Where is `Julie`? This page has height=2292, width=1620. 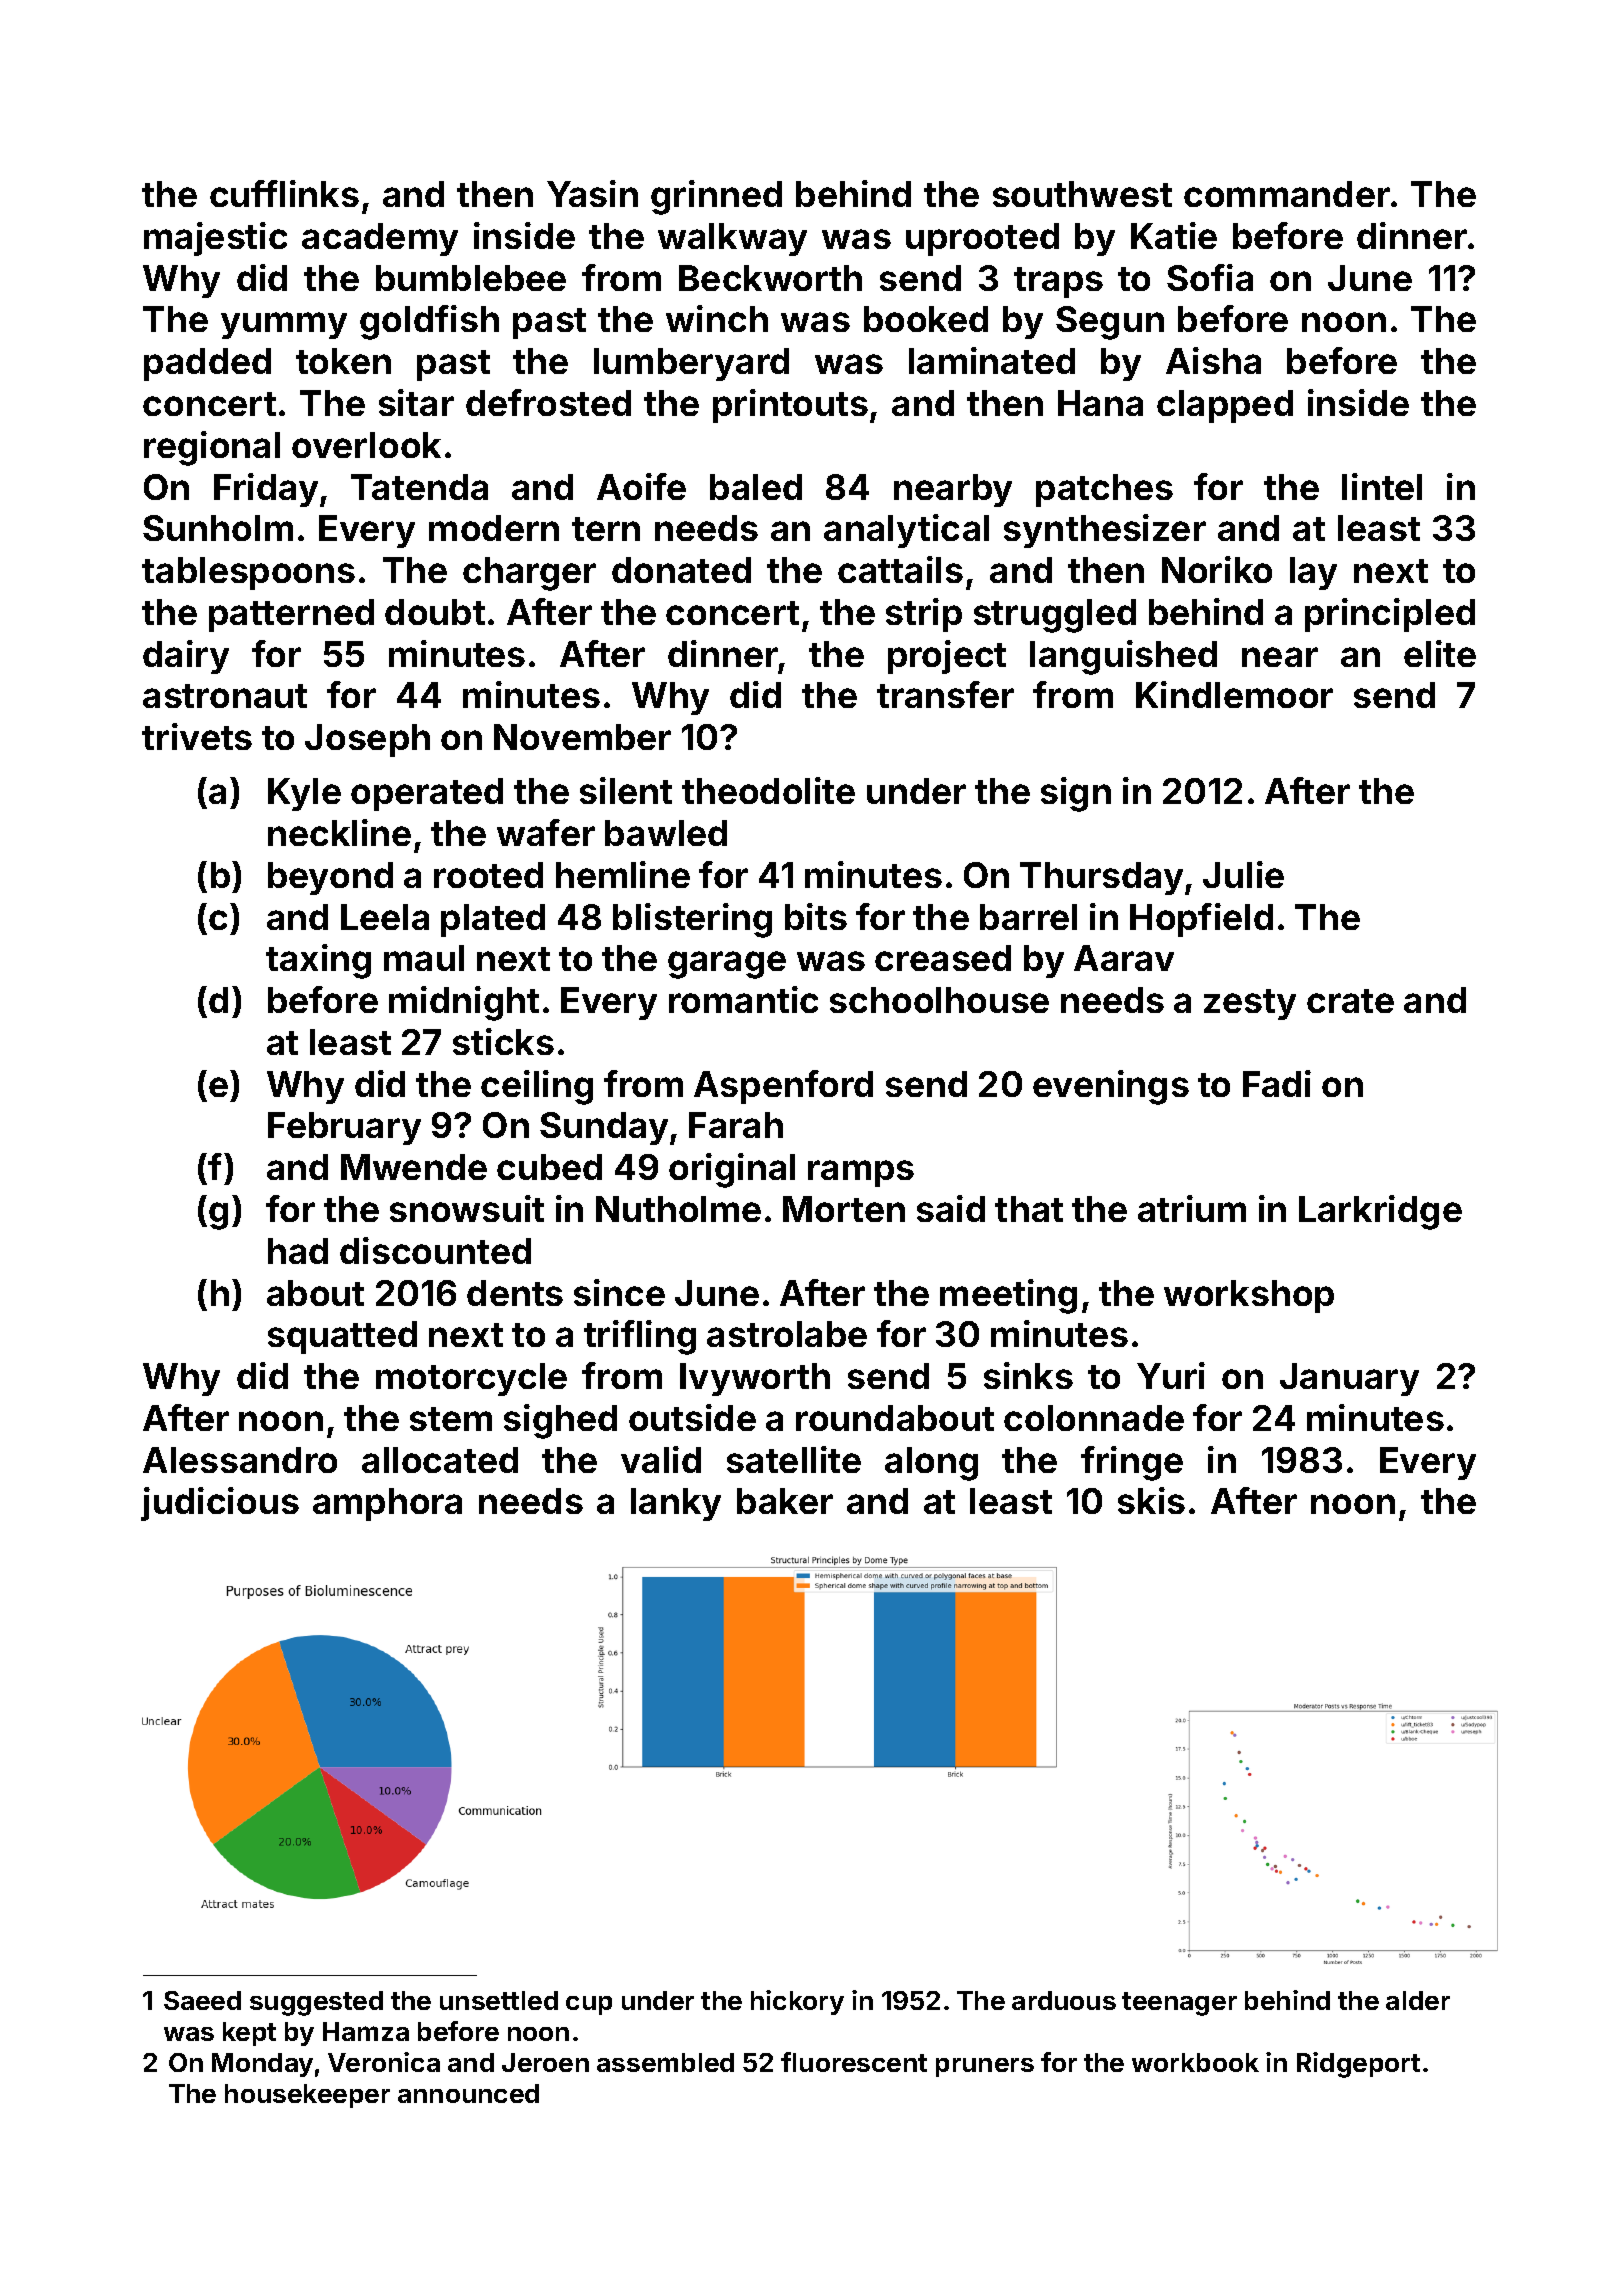
Julie is located at coordinates (1243, 874).
